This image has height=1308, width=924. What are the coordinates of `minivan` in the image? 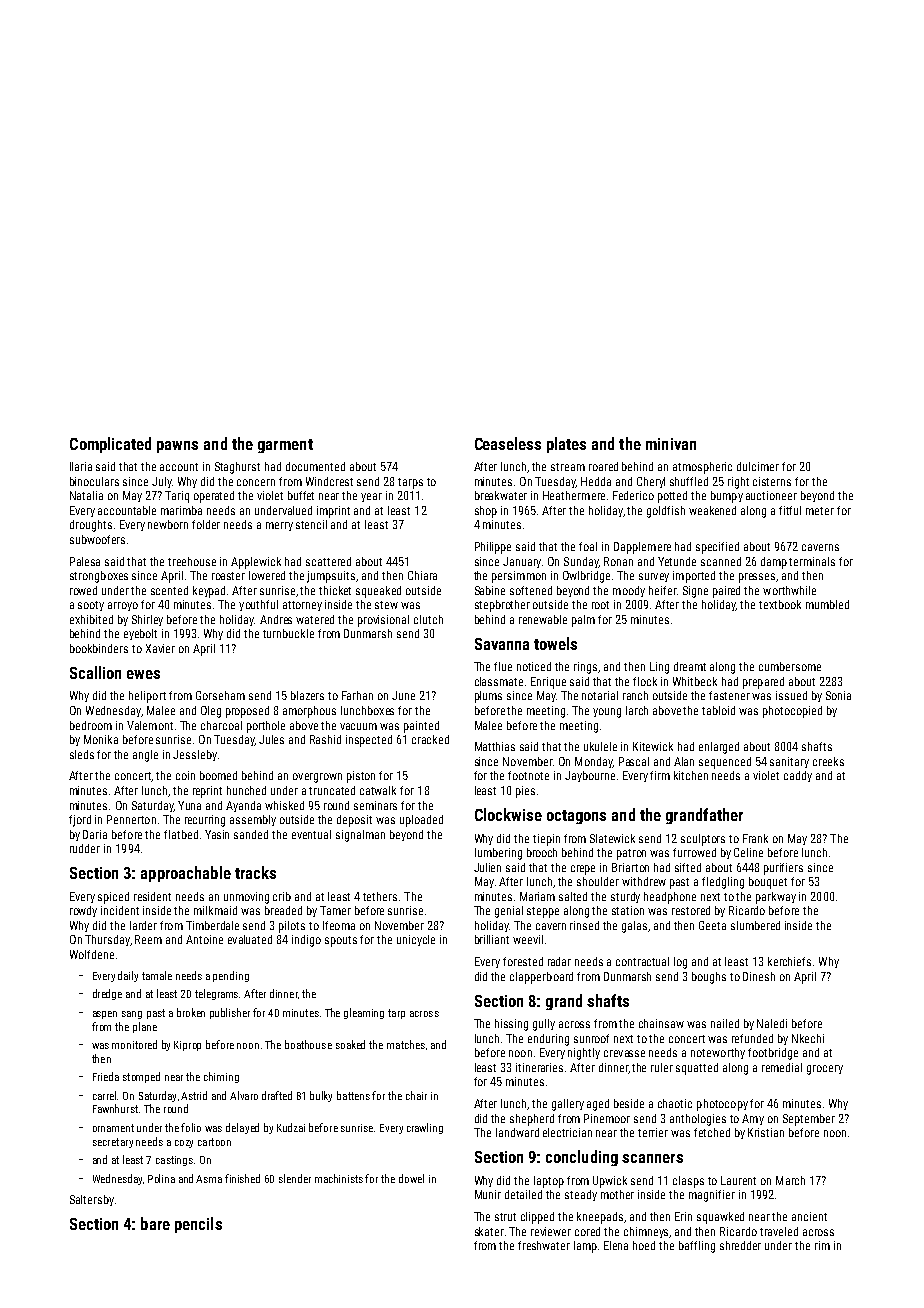 It's located at (671, 444).
